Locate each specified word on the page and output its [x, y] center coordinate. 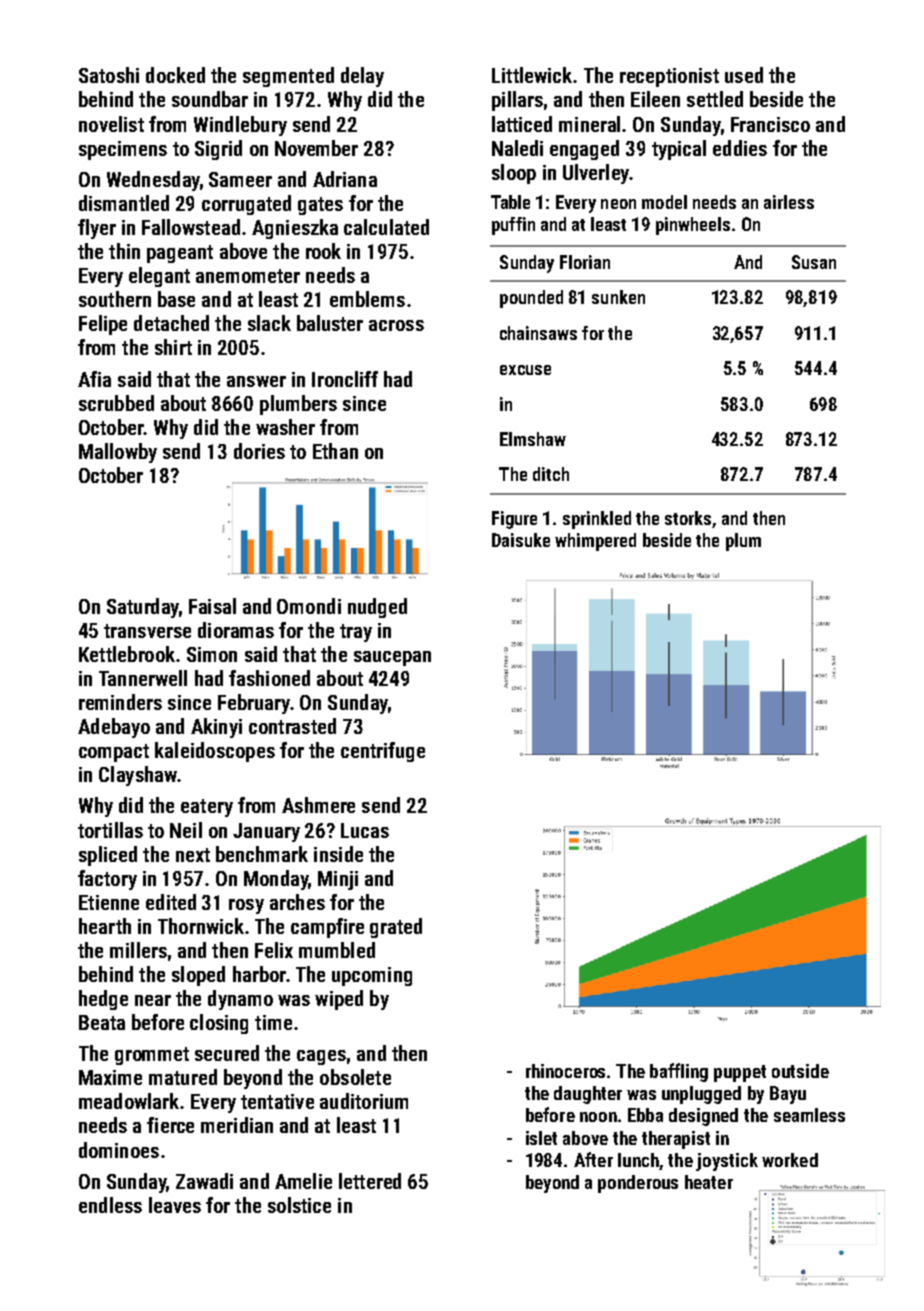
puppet [740, 1073]
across [396, 325]
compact [114, 753]
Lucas [365, 830]
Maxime [110, 1077]
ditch [551, 474]
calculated [386, 227]
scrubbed [116, 403]
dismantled [124, 203]
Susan [814, 262]
